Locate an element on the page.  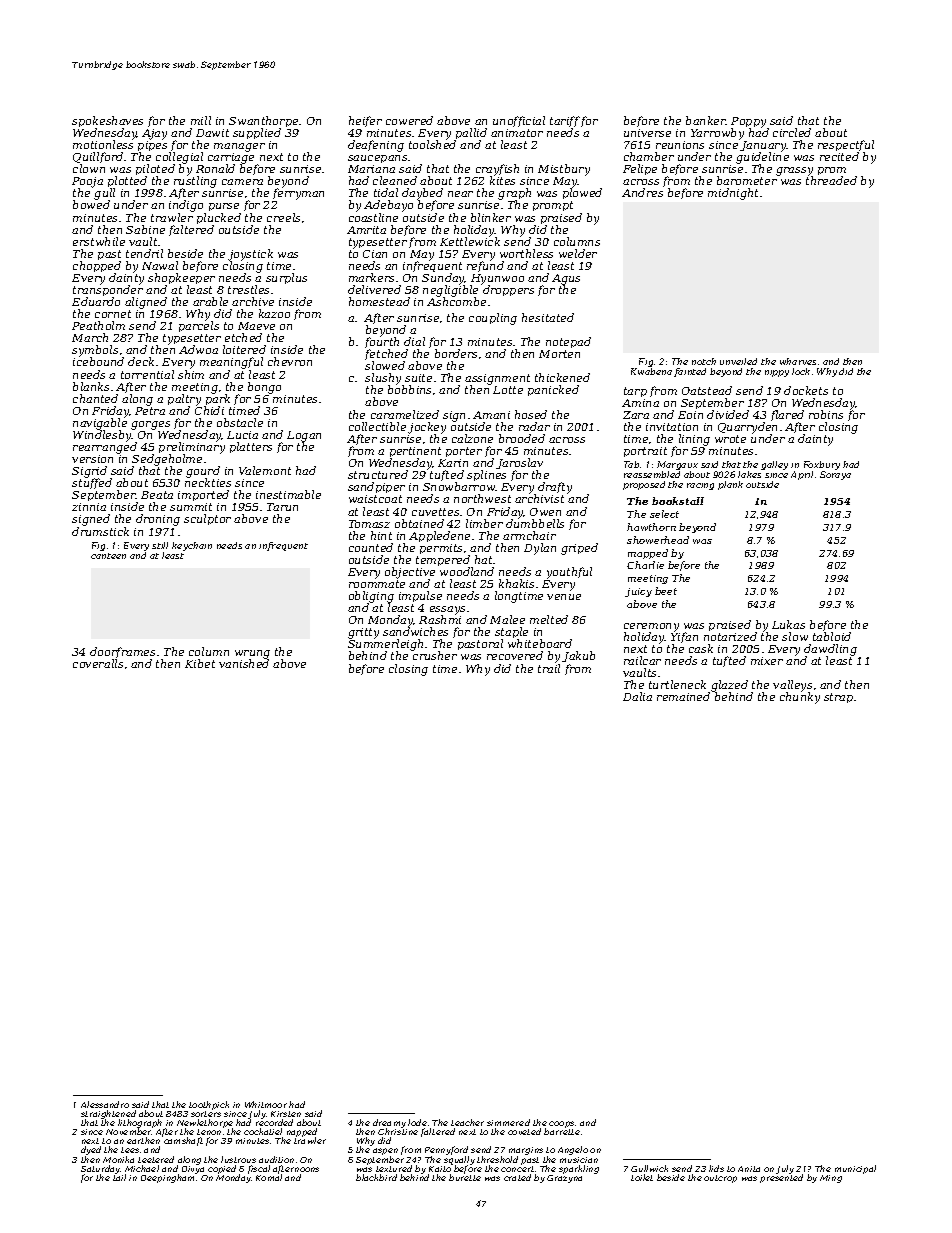
Kibet is located at coordinates (200, 663).
